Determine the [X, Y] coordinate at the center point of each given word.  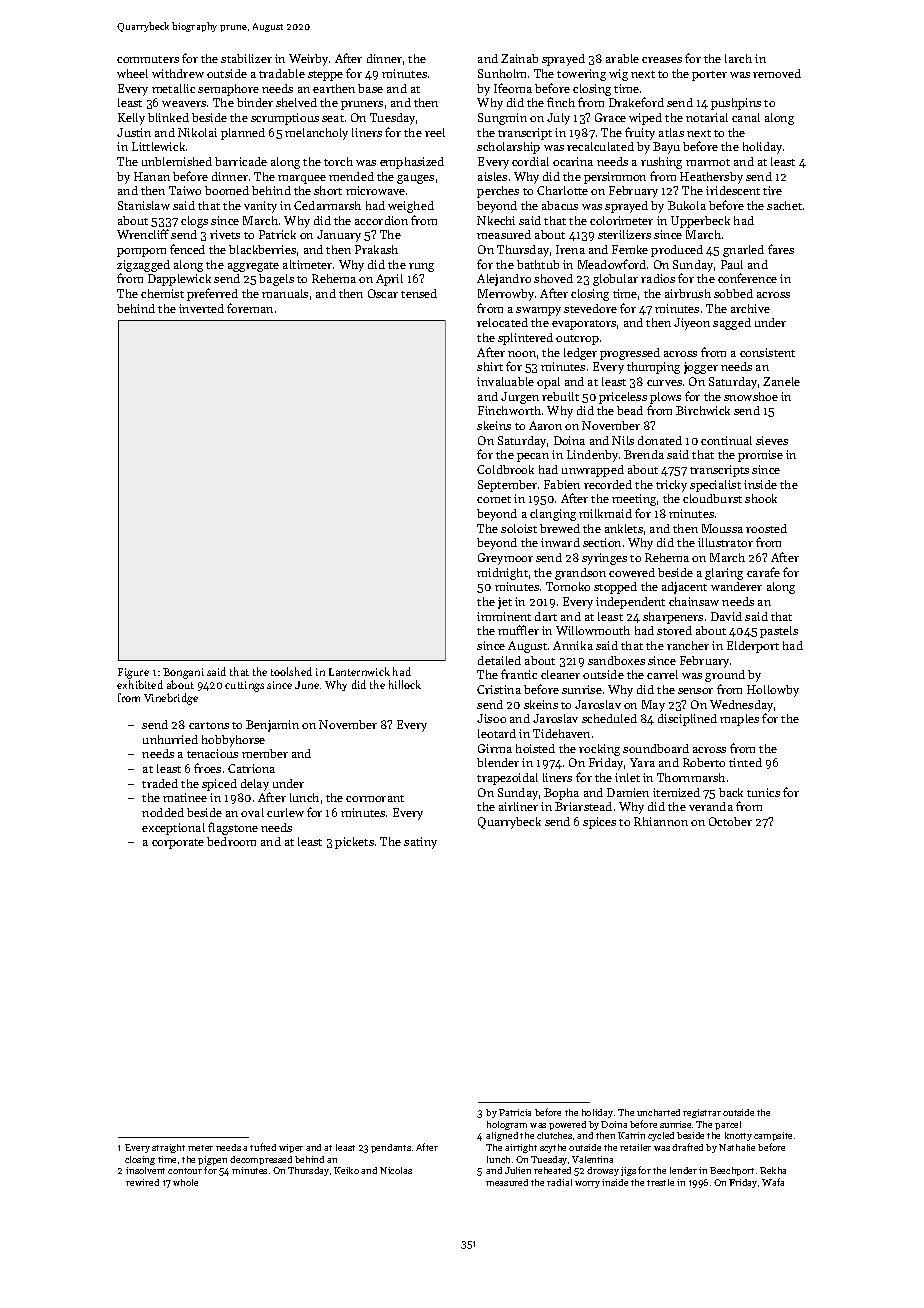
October [730, 821]
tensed [419, 293]
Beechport [732, 1171]
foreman [250, 308]
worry [587, 1184]
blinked [168, 117]
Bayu [666, 148]
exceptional [173, 829]
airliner [518, 806]
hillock [405, 684]
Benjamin [272, 726]
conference [747, 278]
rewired [142, 1182]
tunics [763, 792]
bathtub [538, 264]
